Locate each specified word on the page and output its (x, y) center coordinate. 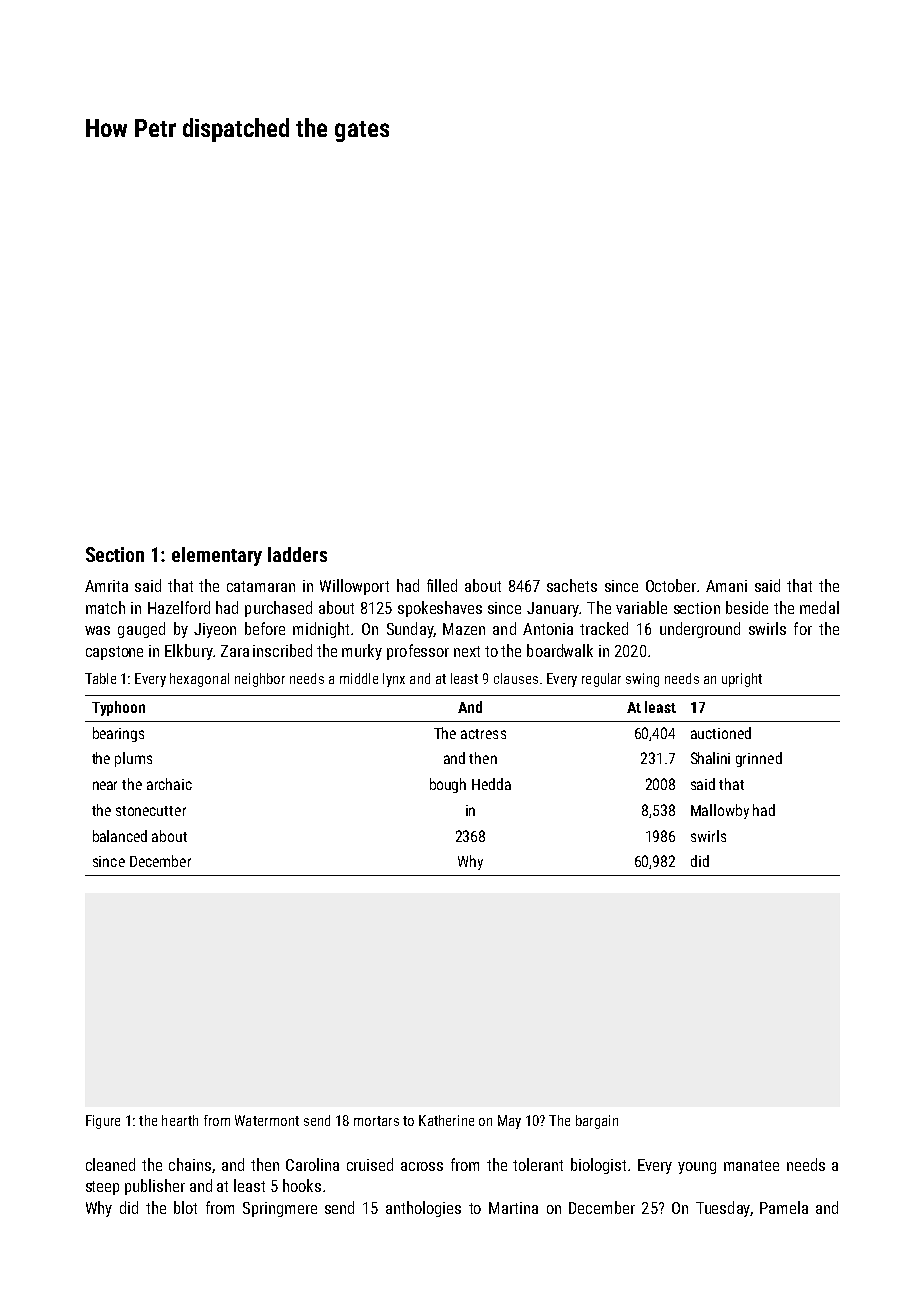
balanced (120, 836)
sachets (572, 585)
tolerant (538, 1164)
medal (819, 607)
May (509, 1122)
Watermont (267, 1120)
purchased (278, 609)
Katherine (446, 1120)
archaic (169, 784)
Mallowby (720, 811)
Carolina (312, 1164)
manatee (751, 1165)
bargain (597, 1122)
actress (483, 734)
